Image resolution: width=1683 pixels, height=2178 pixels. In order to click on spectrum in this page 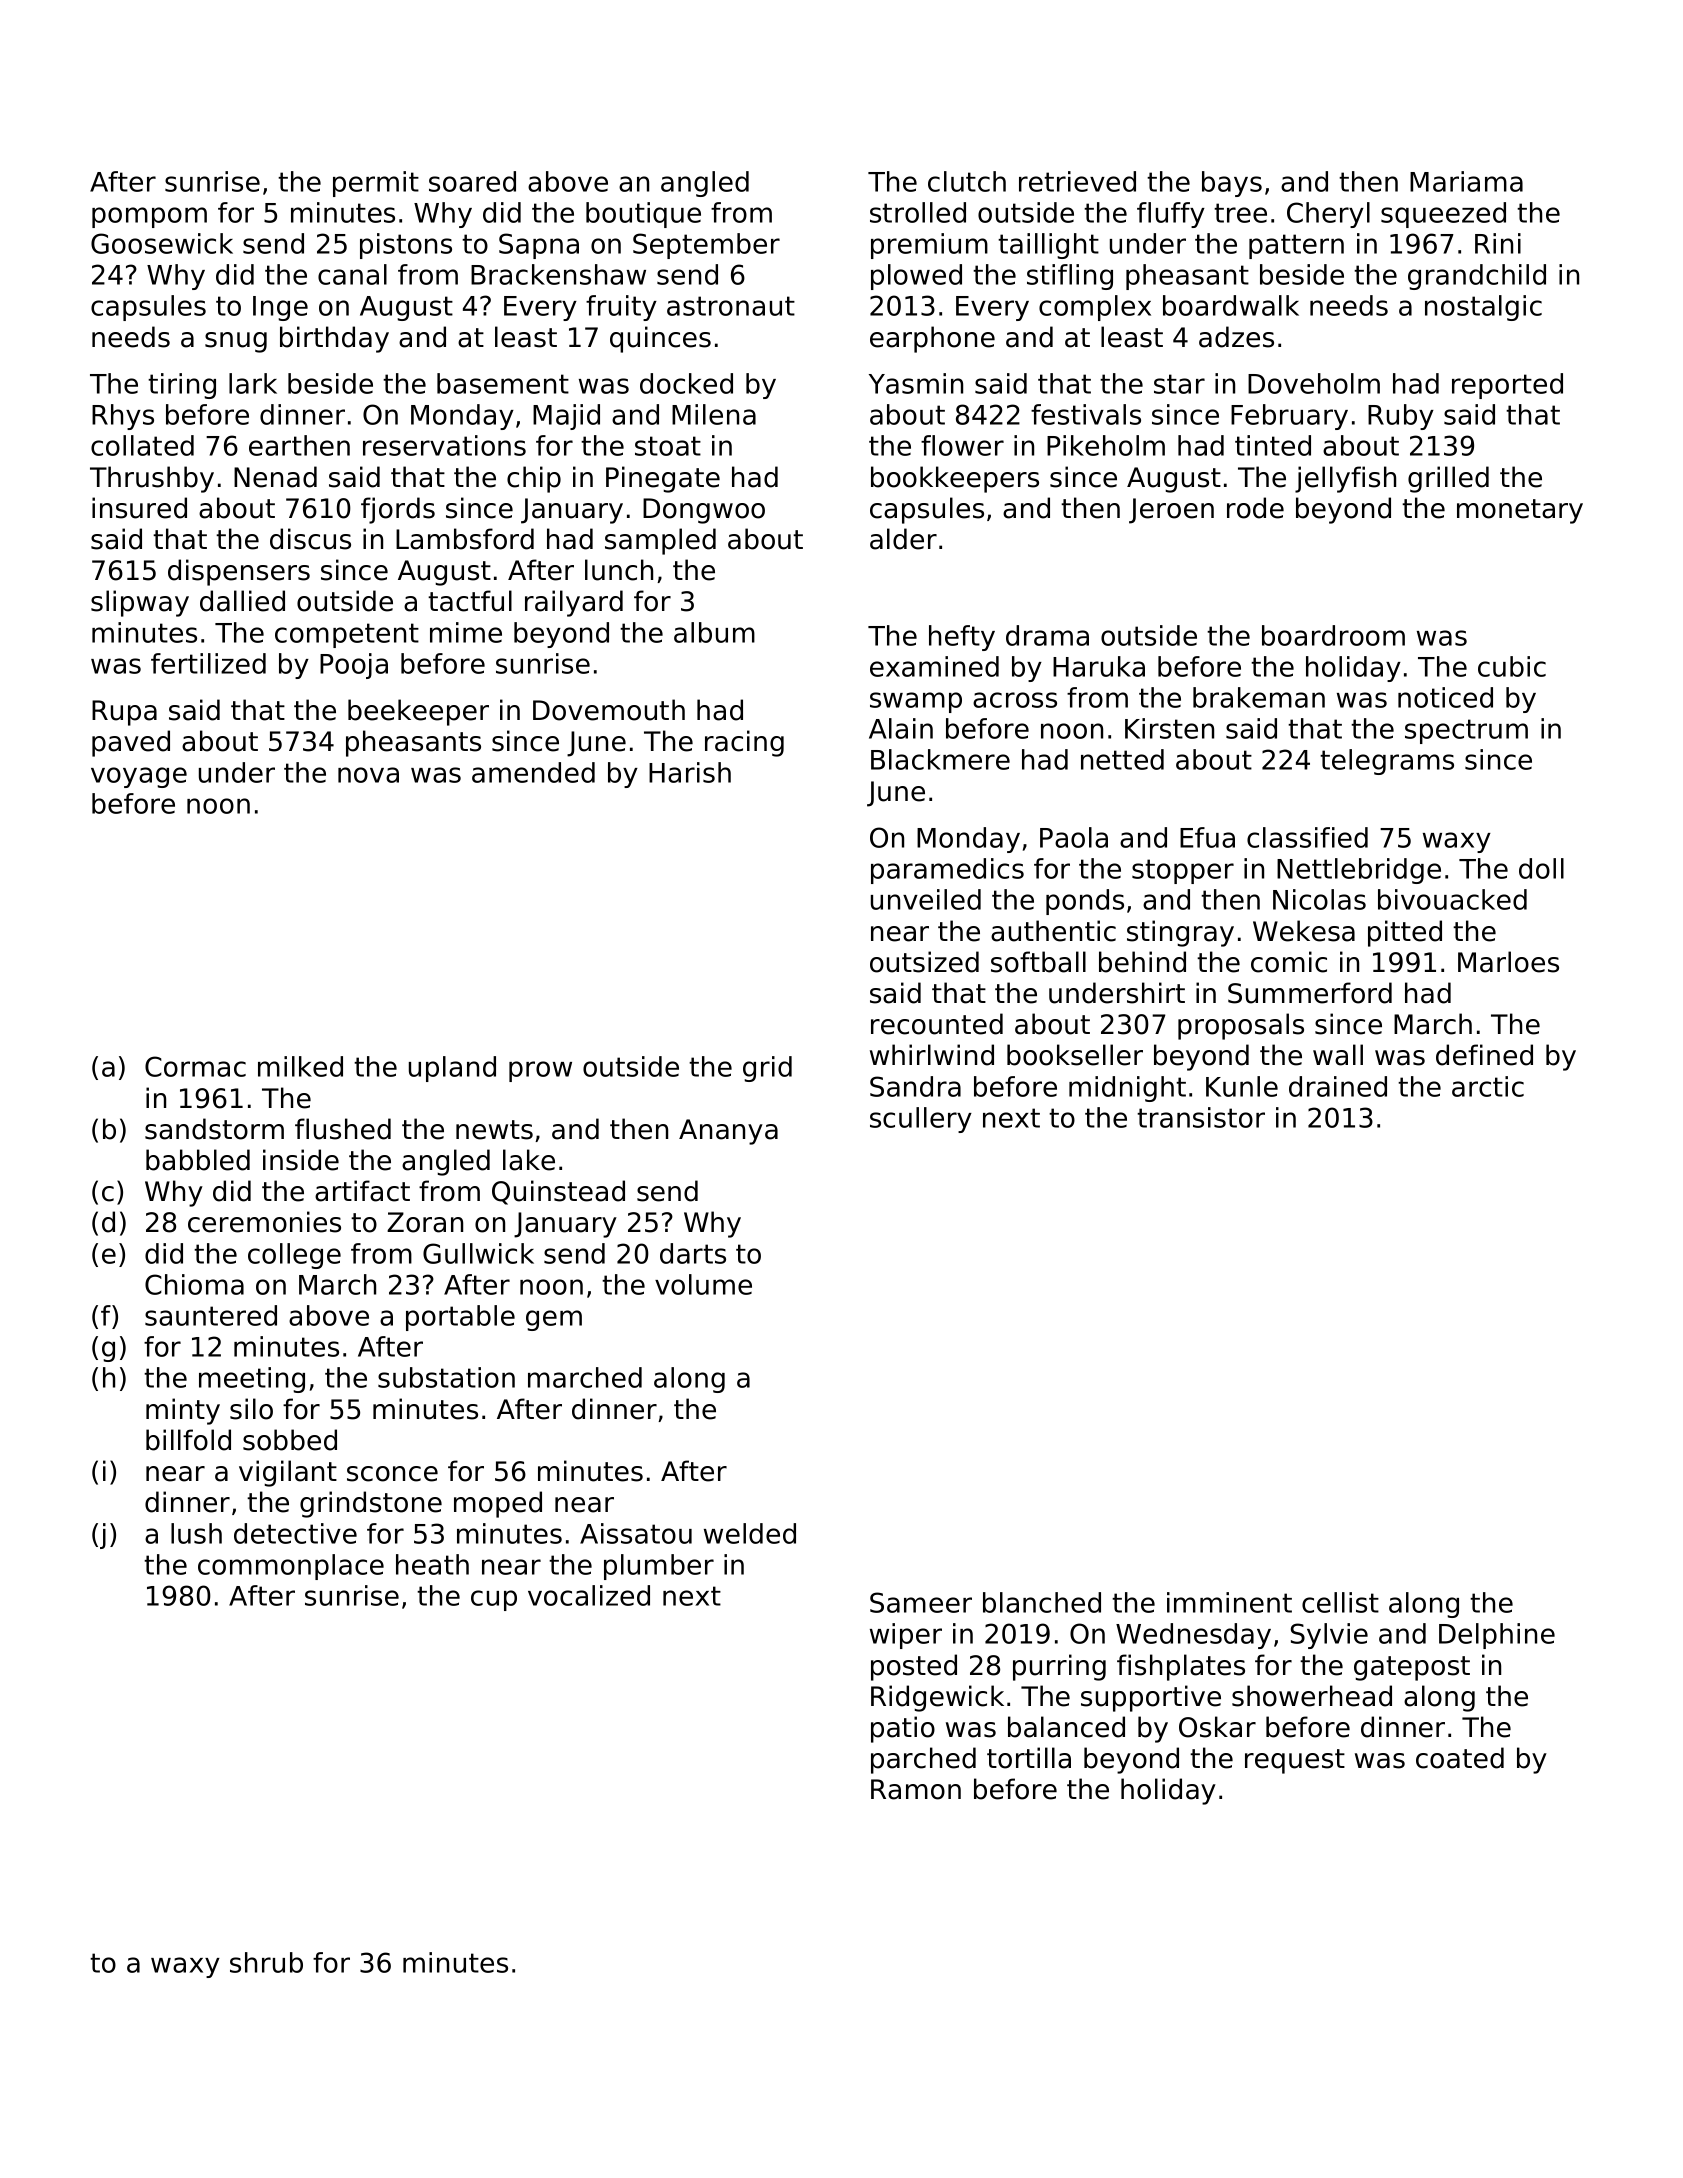, I will do `click(1466, 731)`.
